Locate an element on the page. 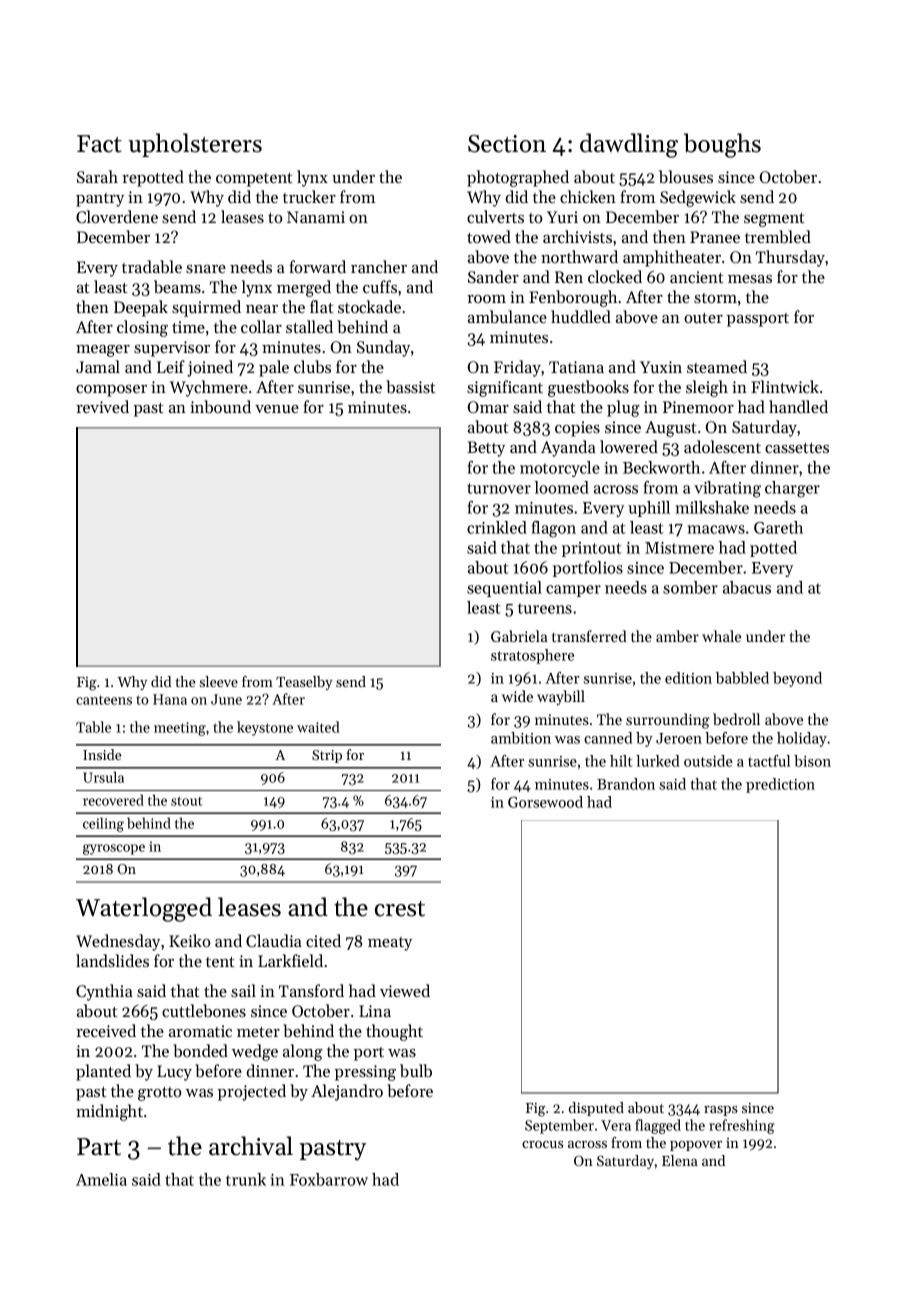  Amelia is located at coordinates (101, 1179).
